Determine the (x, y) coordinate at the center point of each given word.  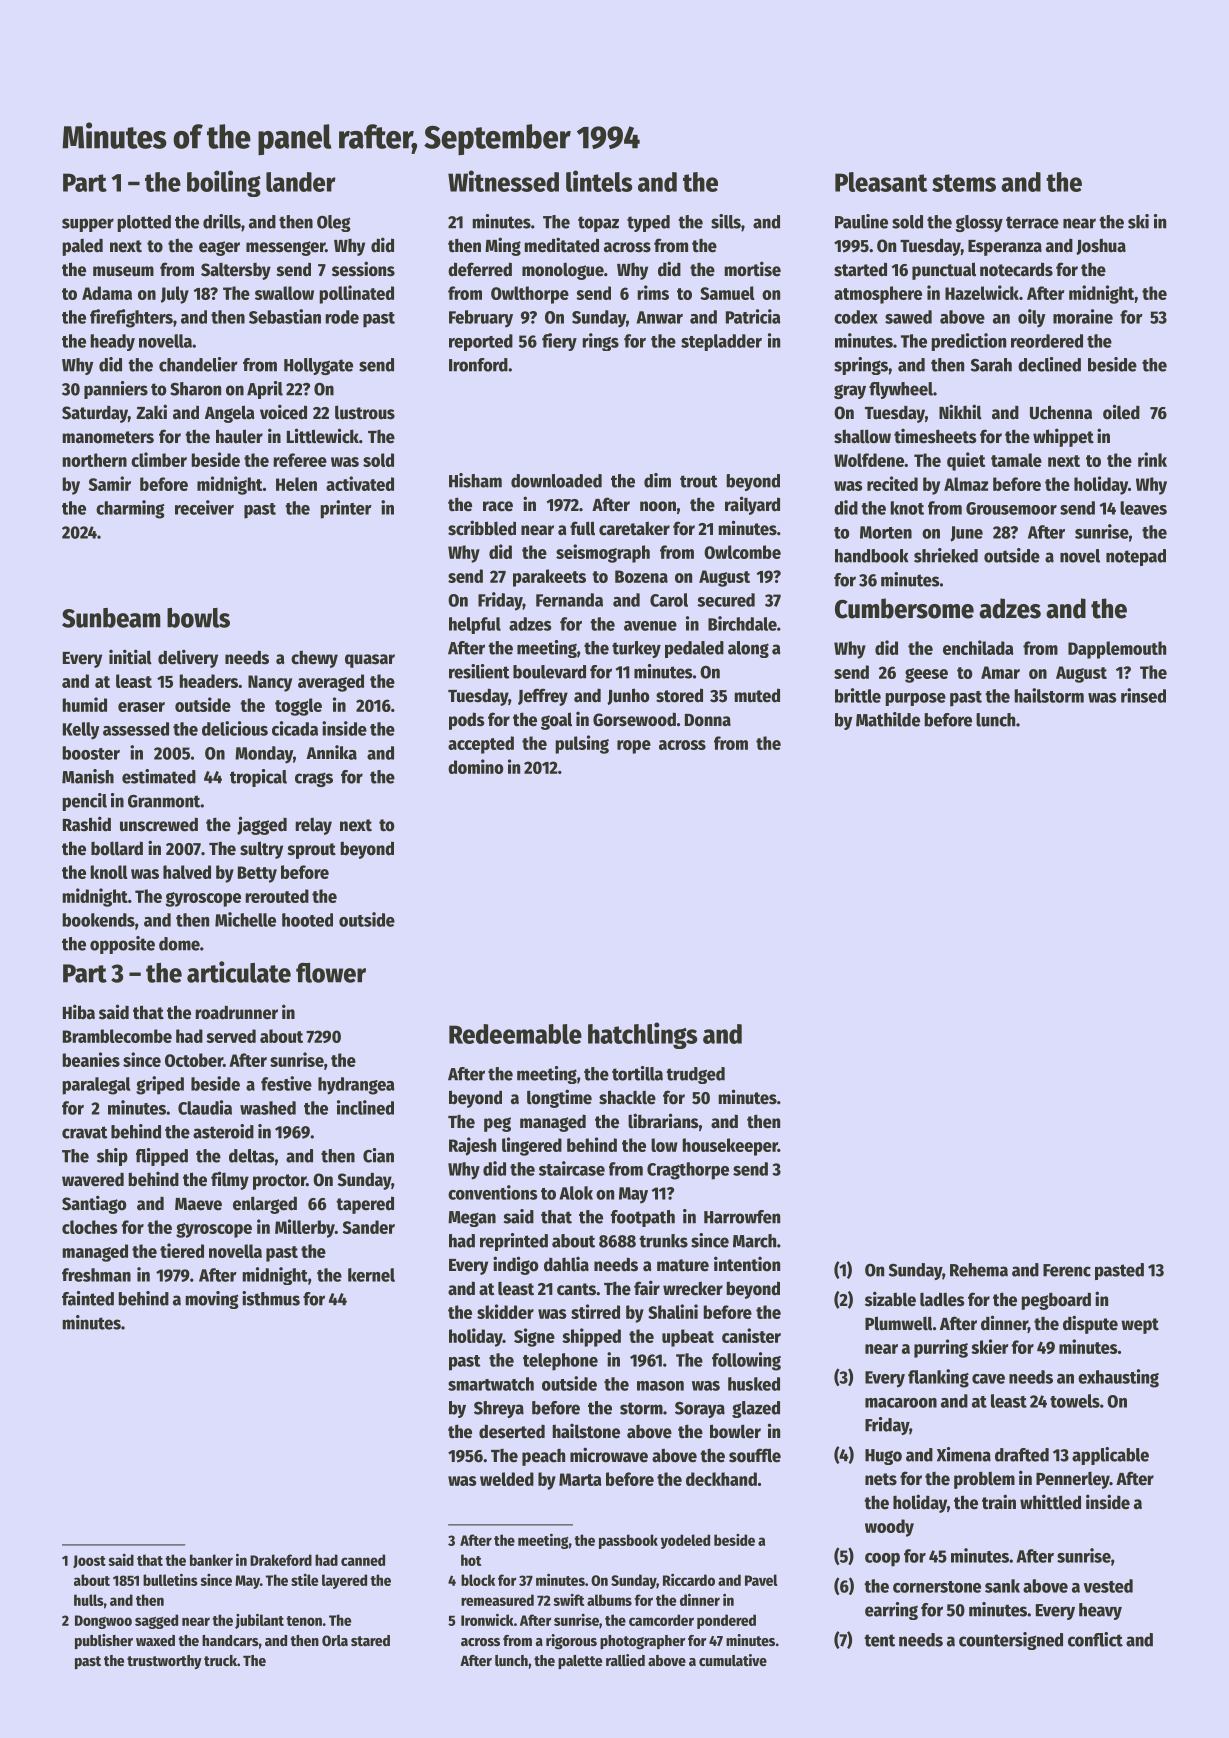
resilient (479, 671)
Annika (331, 752)
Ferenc (1067, 1270)
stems (964, 183)
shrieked (946, 555)
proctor (279, 1182)
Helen (296, 484)
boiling (224, 183)
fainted (88, 1298)
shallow (862, 436)
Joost (89, 1561)
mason (660, 1386)
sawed (908, 317)
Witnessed (503, 181)
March (754, 1241)
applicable (1110, 1456)
